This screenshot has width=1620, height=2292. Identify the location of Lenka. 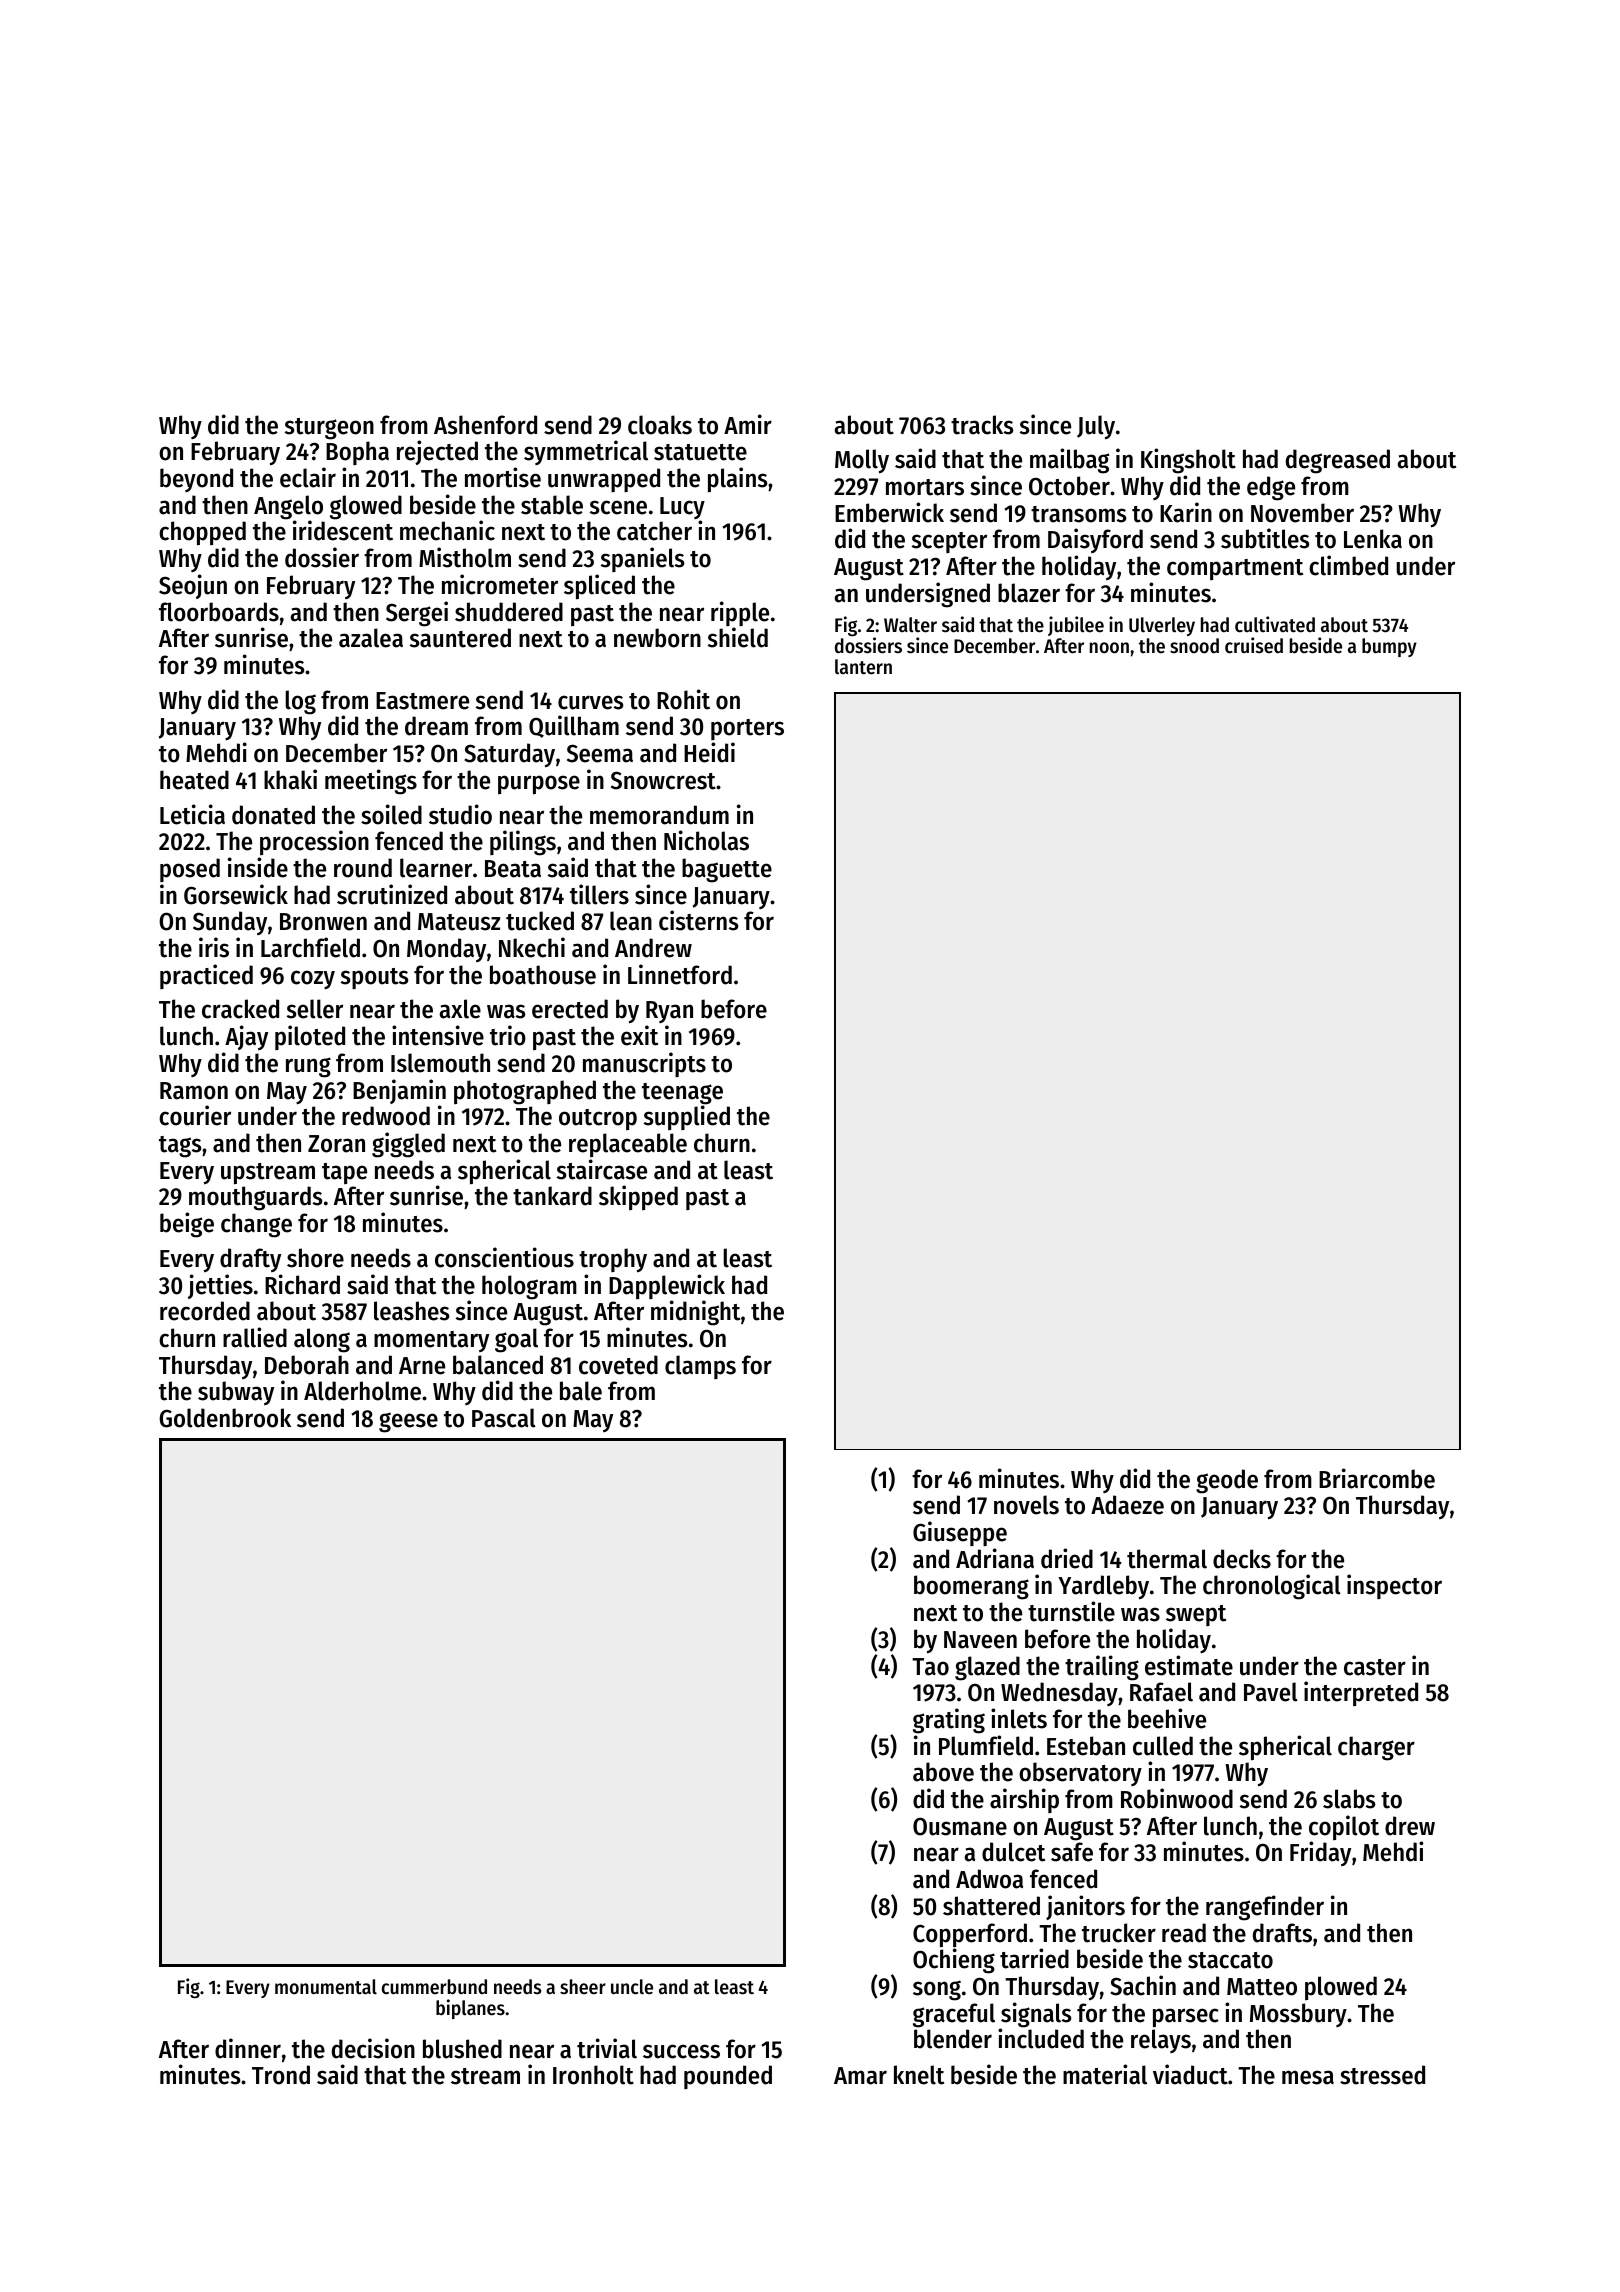
(1373, 539).
